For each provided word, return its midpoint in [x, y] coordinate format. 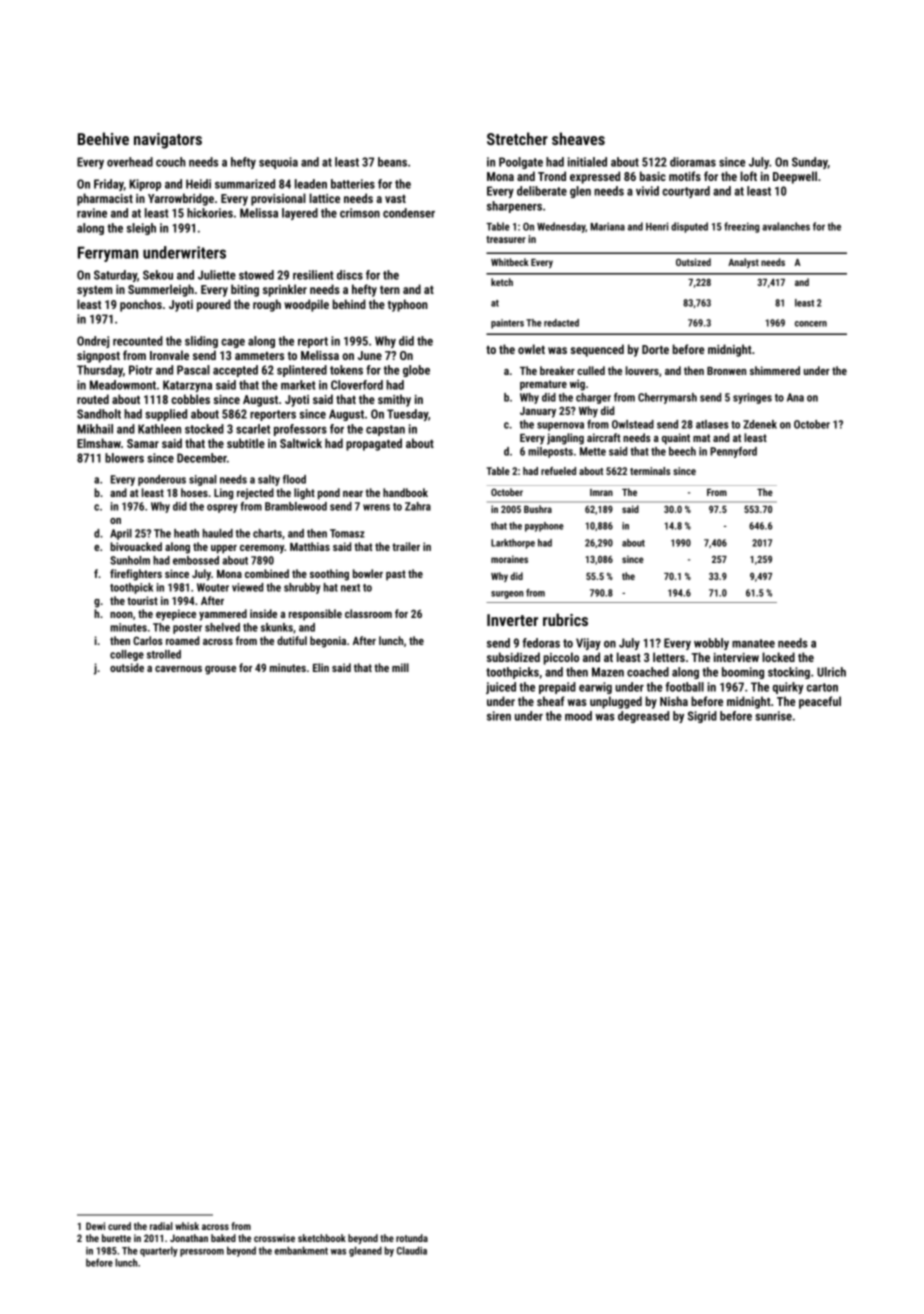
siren [499, 716]
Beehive [103, 138]
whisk [187, 1226]
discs [350, 275]
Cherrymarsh [667, 398]
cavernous [178, 669]
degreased [643, 717]
